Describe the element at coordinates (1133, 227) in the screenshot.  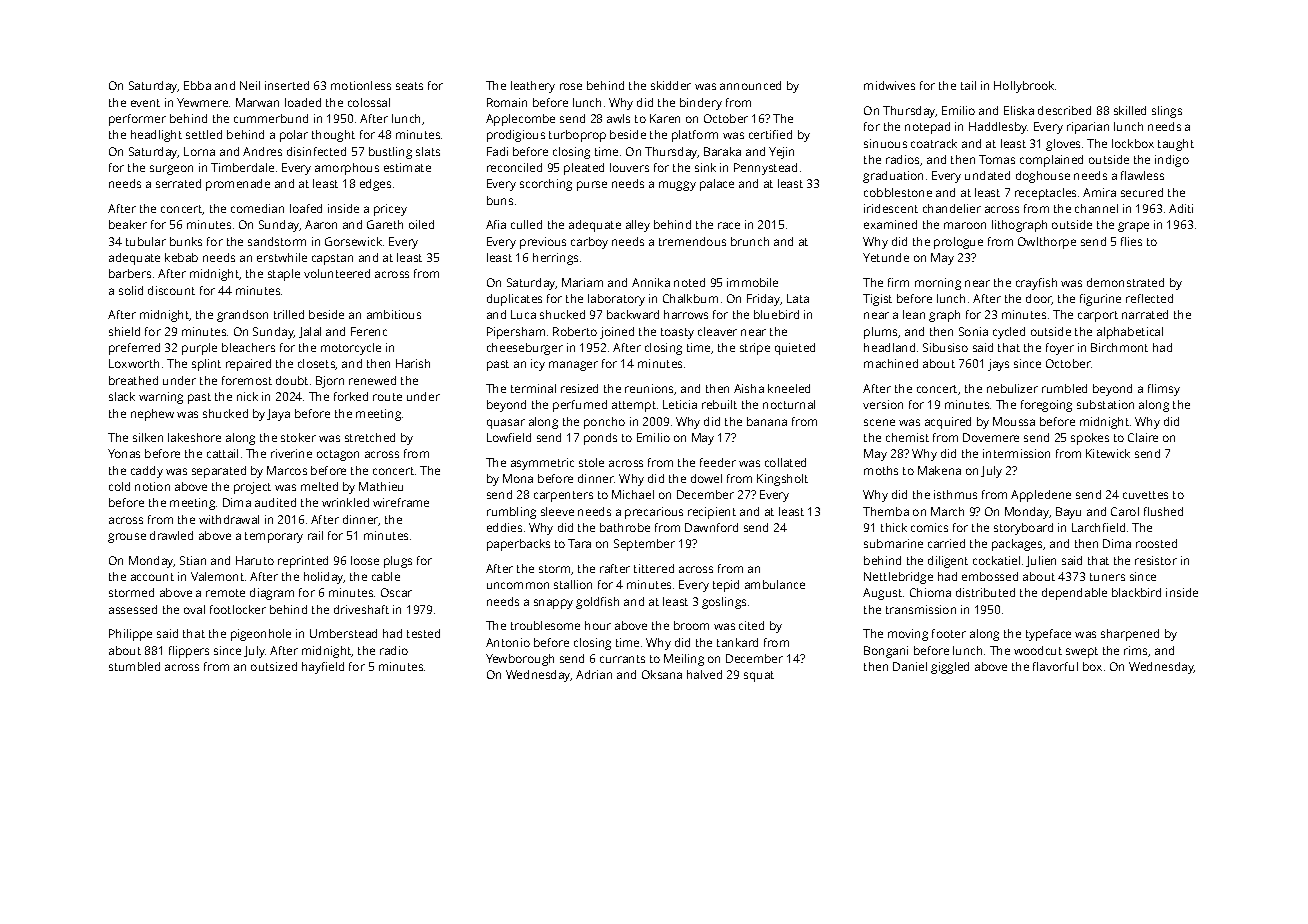
I see `grape` at that location.
